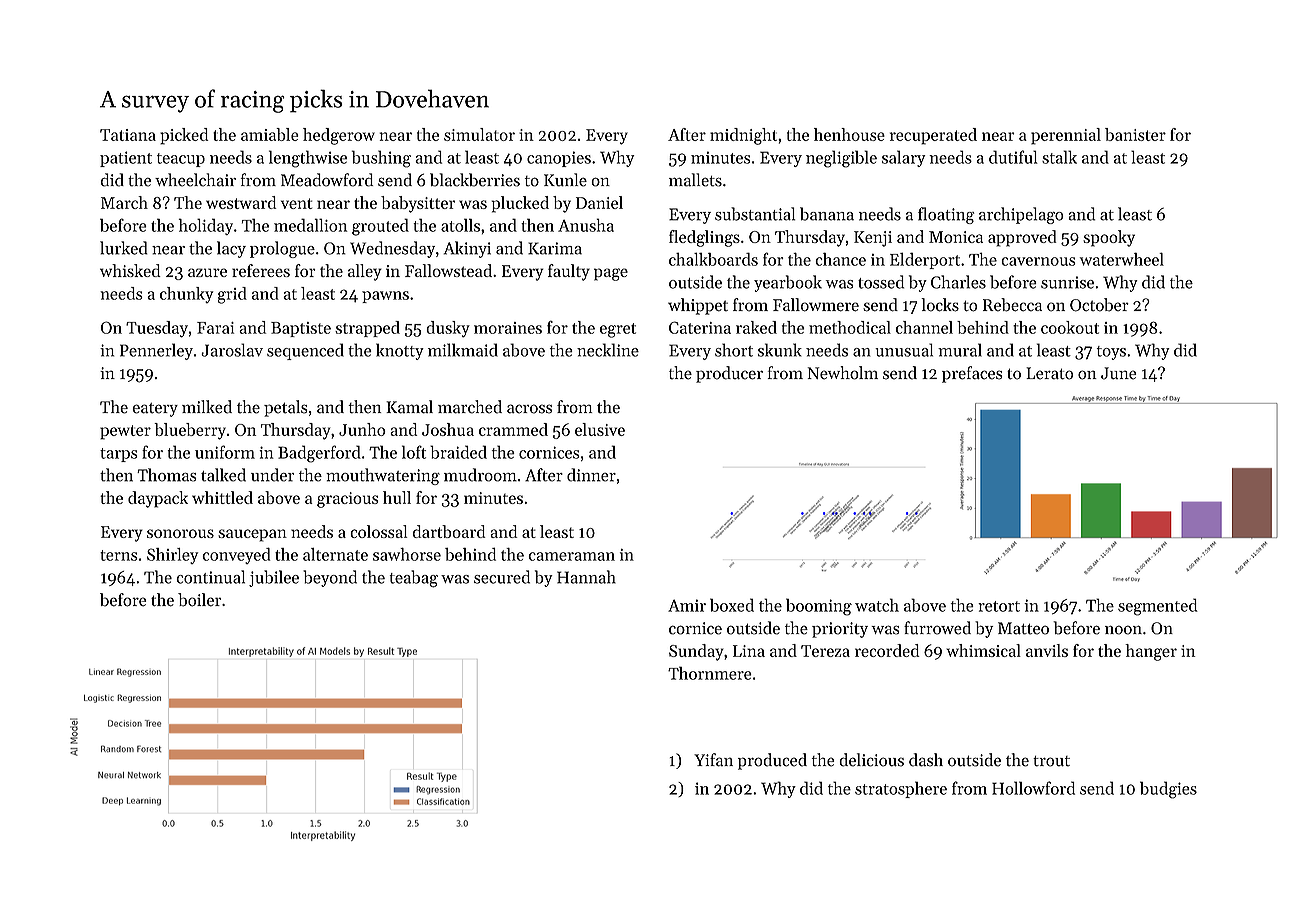  I want to click on stalk, so click(1059, 157).
